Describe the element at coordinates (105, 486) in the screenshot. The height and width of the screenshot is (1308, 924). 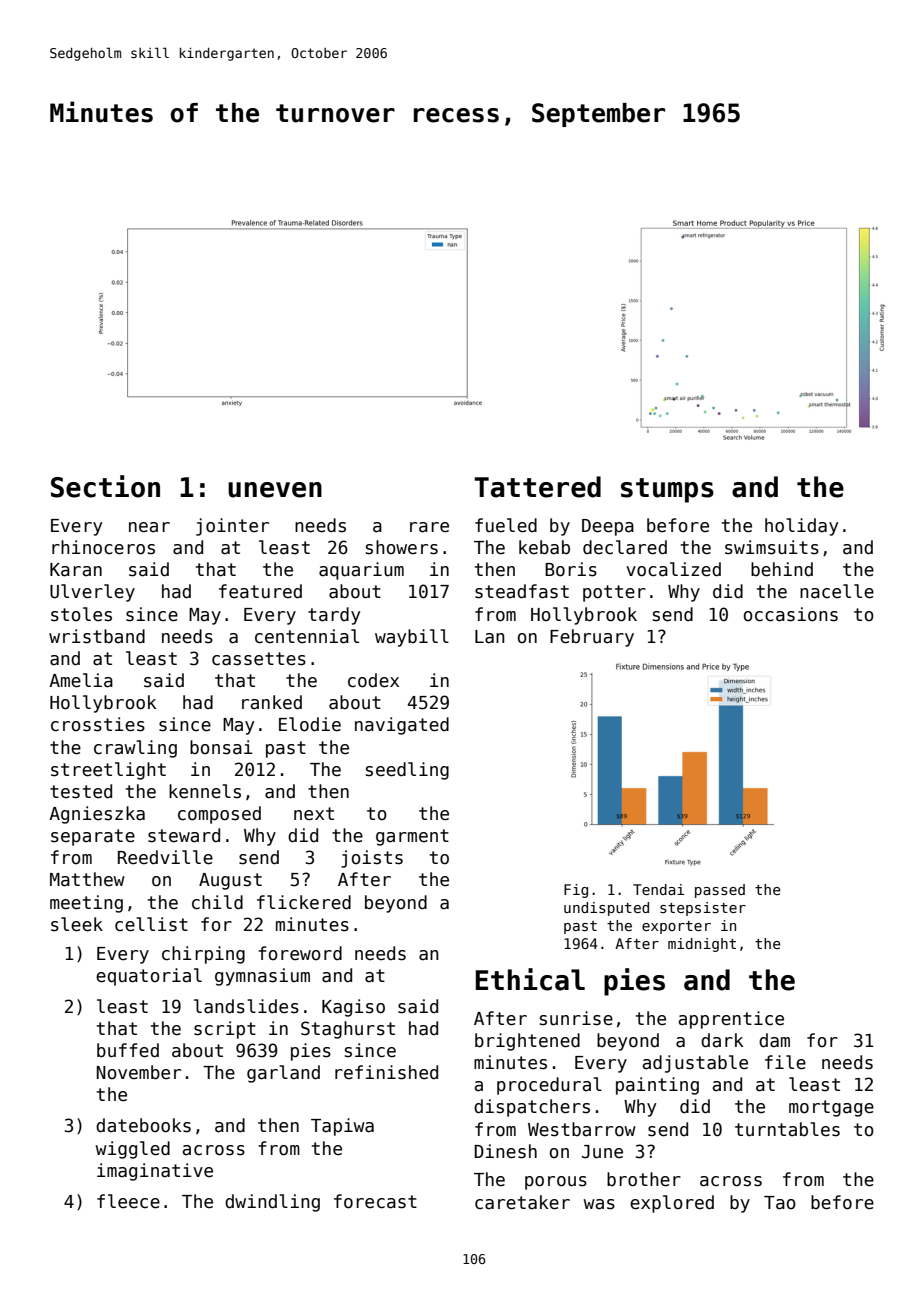
I see `Section` at that location.
